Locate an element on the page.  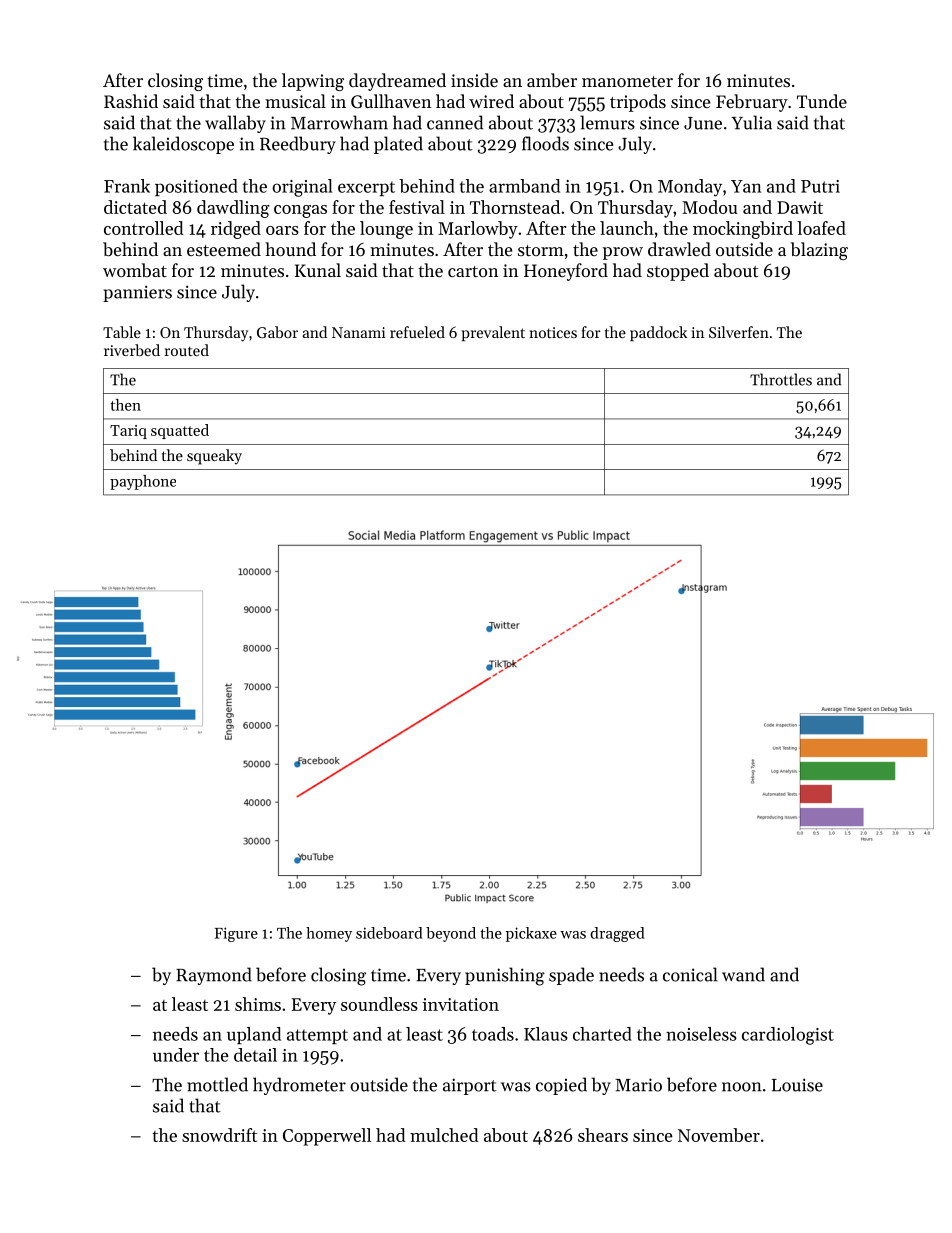
notices is located at coordinates (553, 332).
